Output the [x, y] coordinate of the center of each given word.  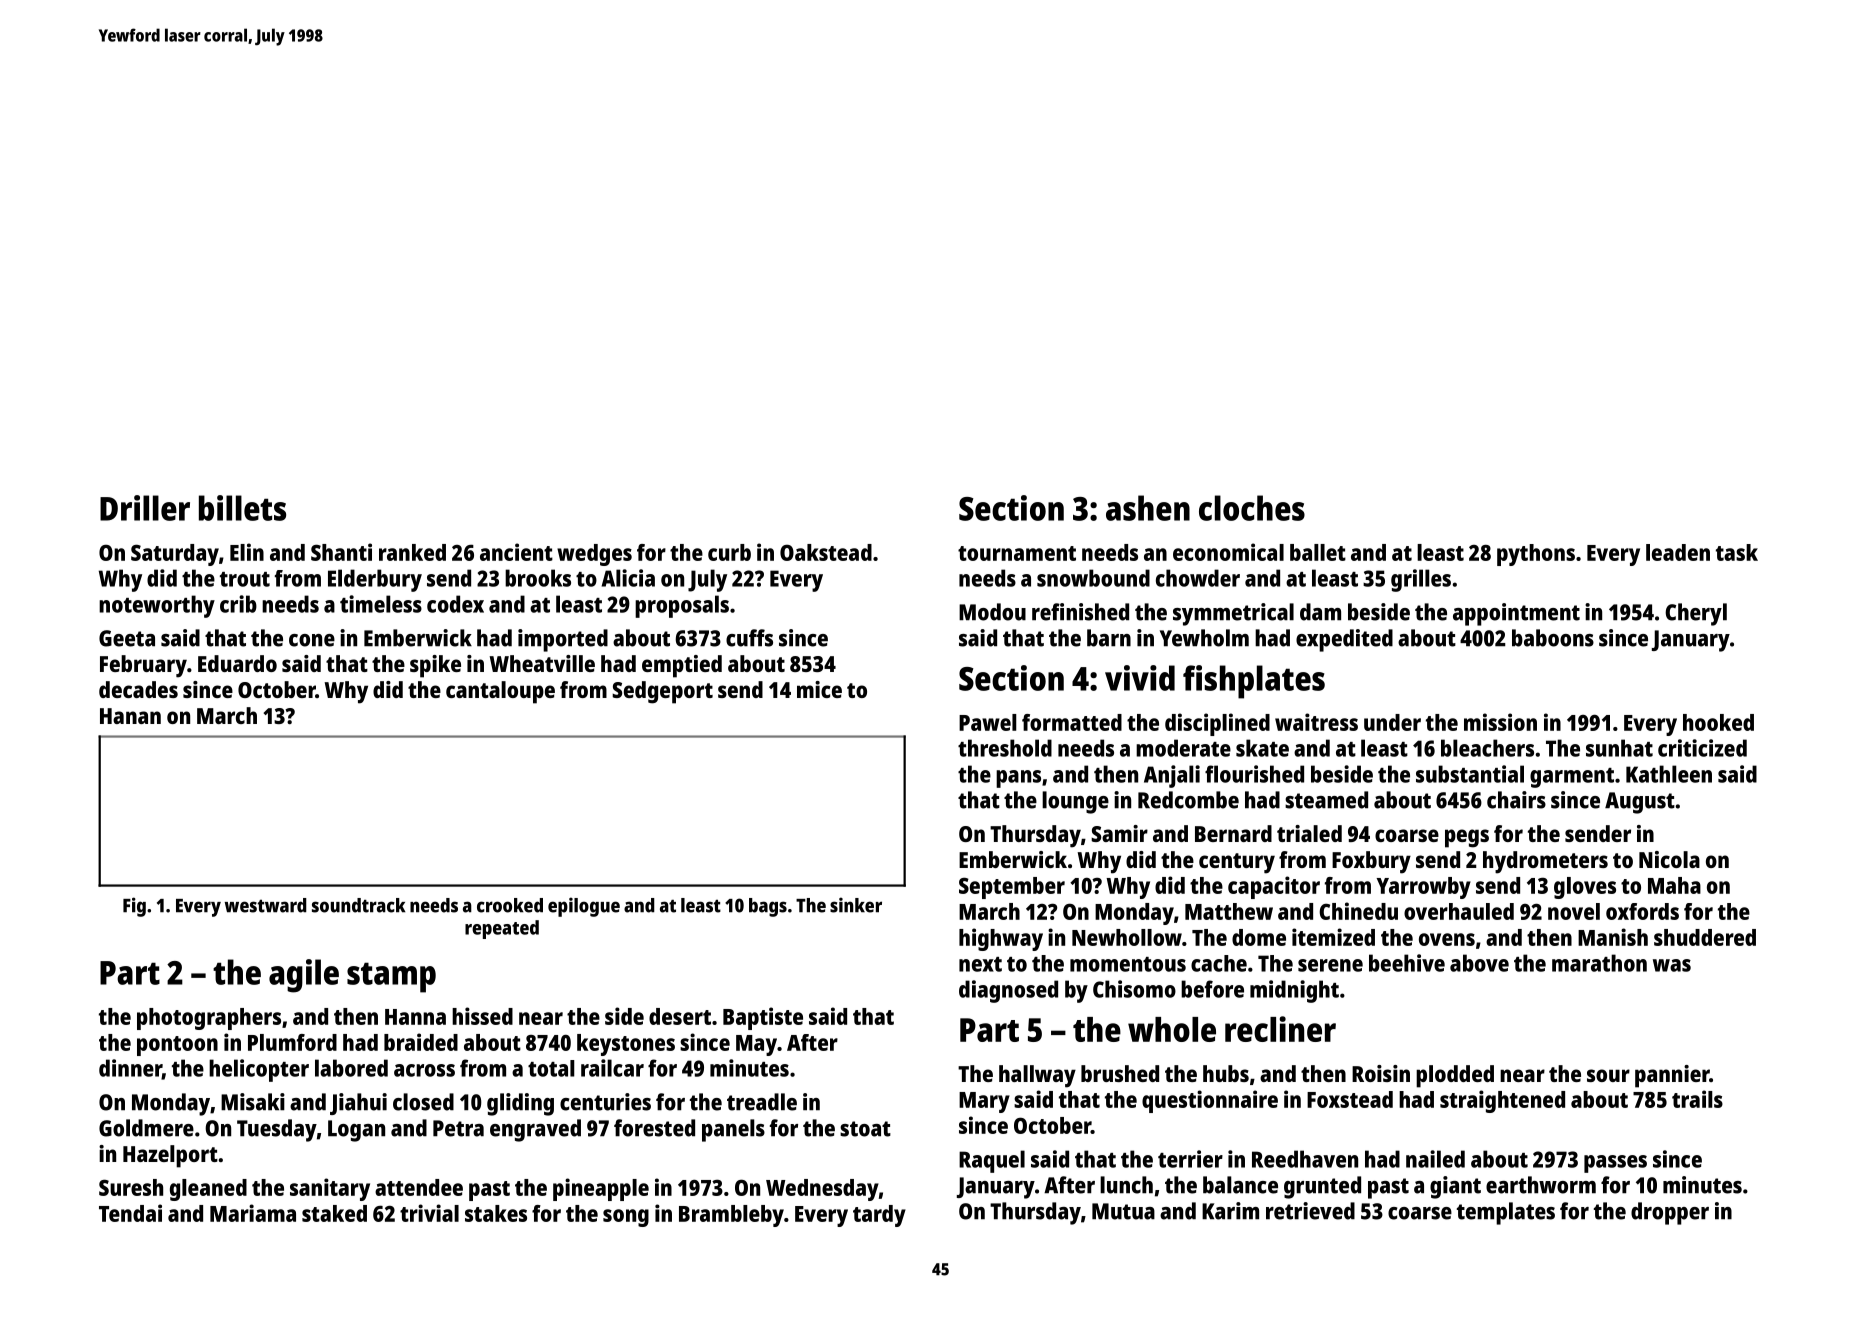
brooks [538, 578]
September [1012, 888]
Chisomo [1134, 989]
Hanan [130, 716]
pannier [1672, 1076]
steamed [1326, 800]
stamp [391, 977]
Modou [992, 612]
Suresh [131, 1187]
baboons [1553, 638]
